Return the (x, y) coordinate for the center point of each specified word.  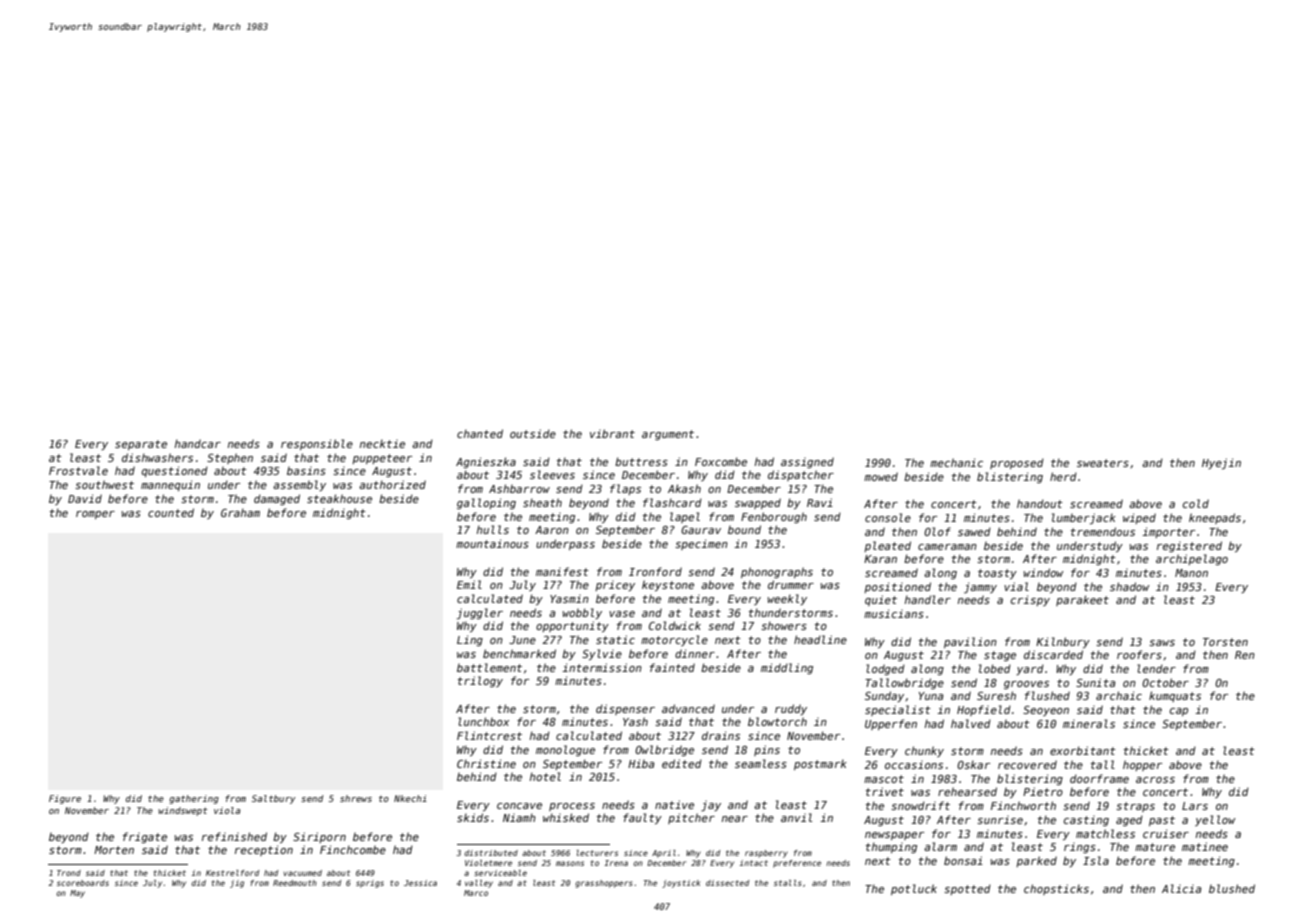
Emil (469, 584)
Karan (880, 559)
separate (141, 445)
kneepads (1215, 518)
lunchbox (483, 721)
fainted (672, 667)
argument (668, 435)
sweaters (1103, 463)
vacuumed (303, 873)
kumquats (1175, 696)
